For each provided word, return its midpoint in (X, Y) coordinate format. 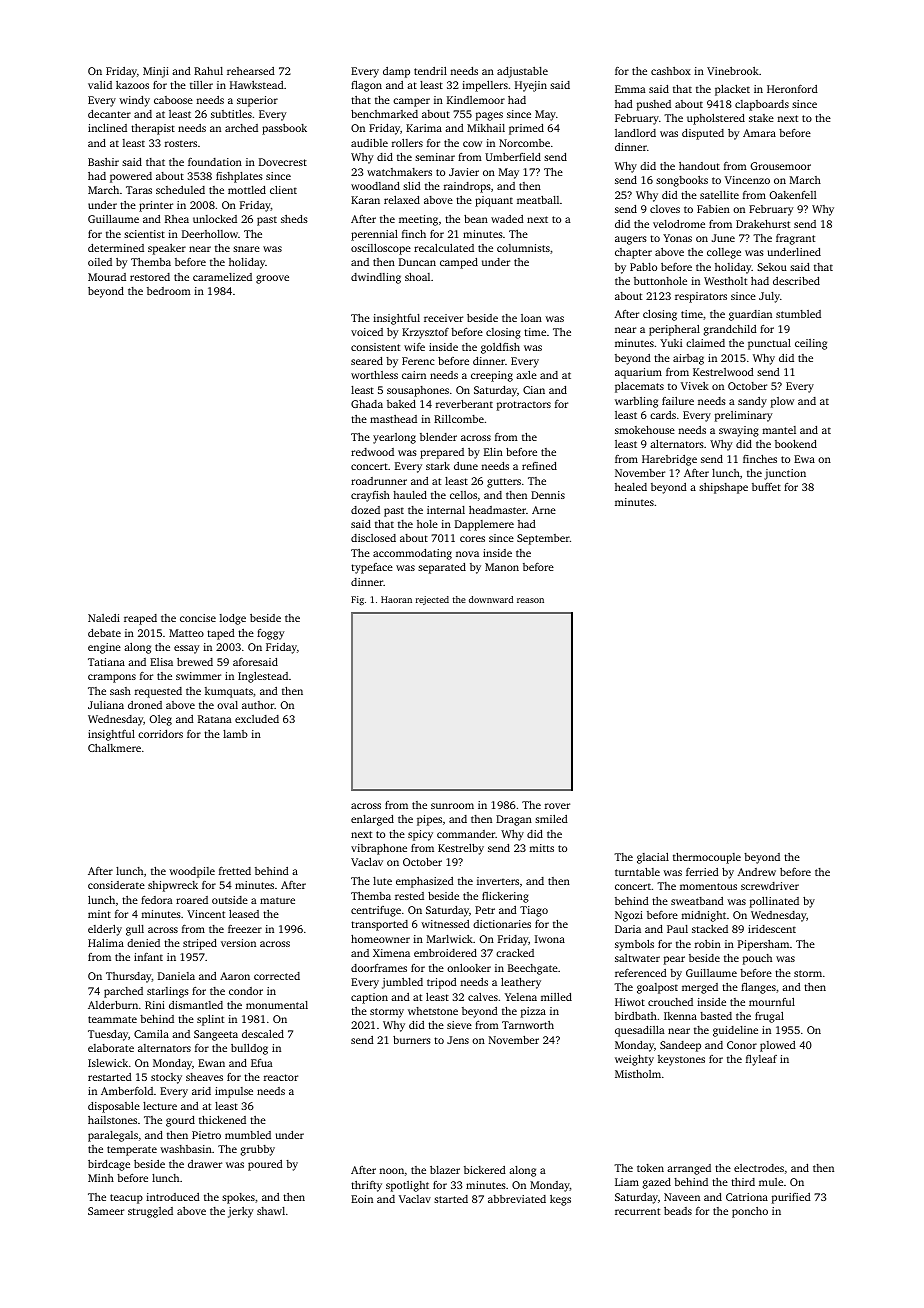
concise (198, 618)
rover (557, 806)
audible (369, 143)
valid (100, 85)
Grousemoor (781, 166)
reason (530, 600)
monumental (277, 1005)
